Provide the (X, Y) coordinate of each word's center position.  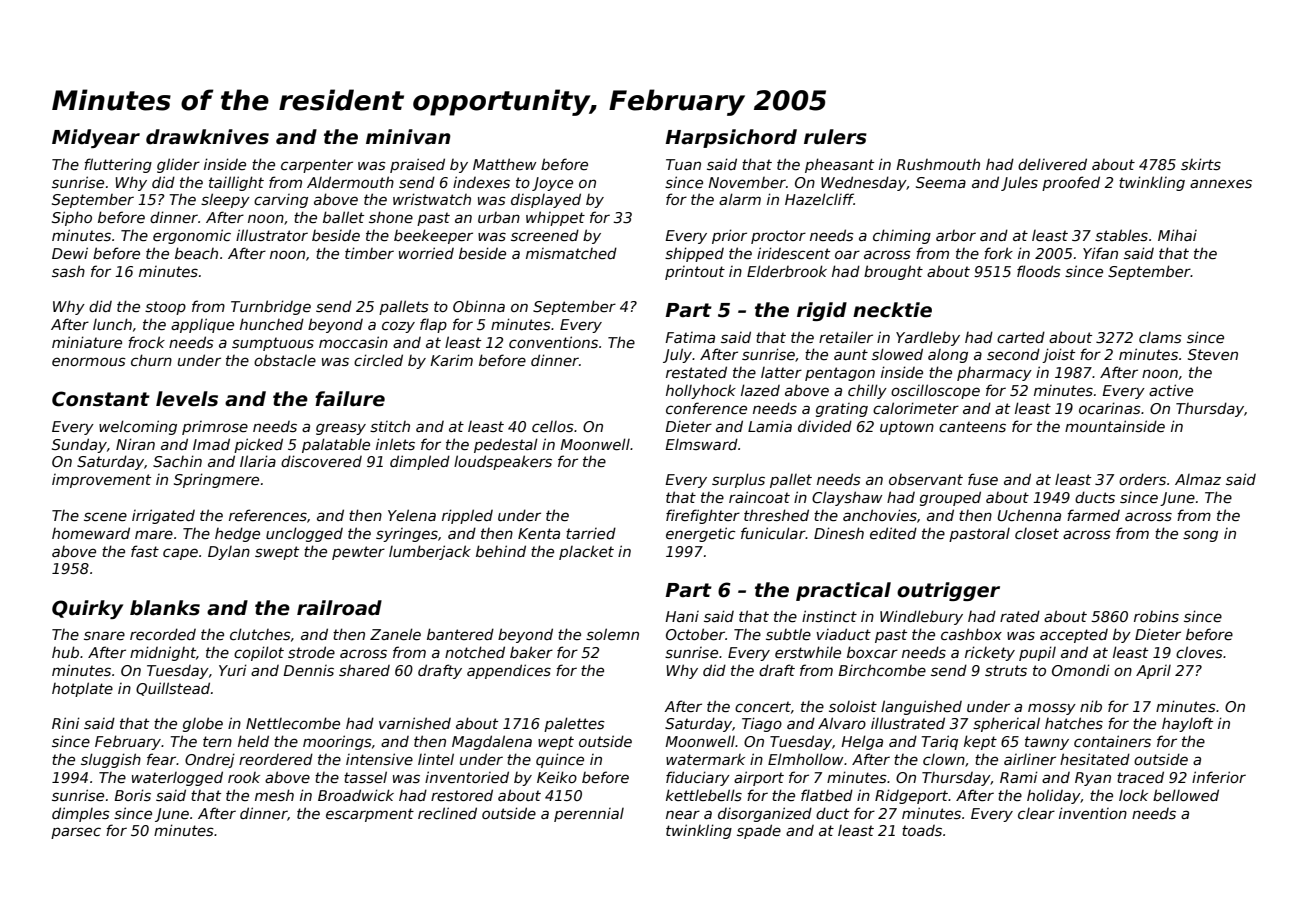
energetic (700, 534)
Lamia (770, 426)
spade (759, 831)
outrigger (948, 591)
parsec (76, 833)
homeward (91, 533)
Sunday (79, 445)
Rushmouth (938, 164)
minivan (408, 137)
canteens (972, 426)
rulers (835, 137)
